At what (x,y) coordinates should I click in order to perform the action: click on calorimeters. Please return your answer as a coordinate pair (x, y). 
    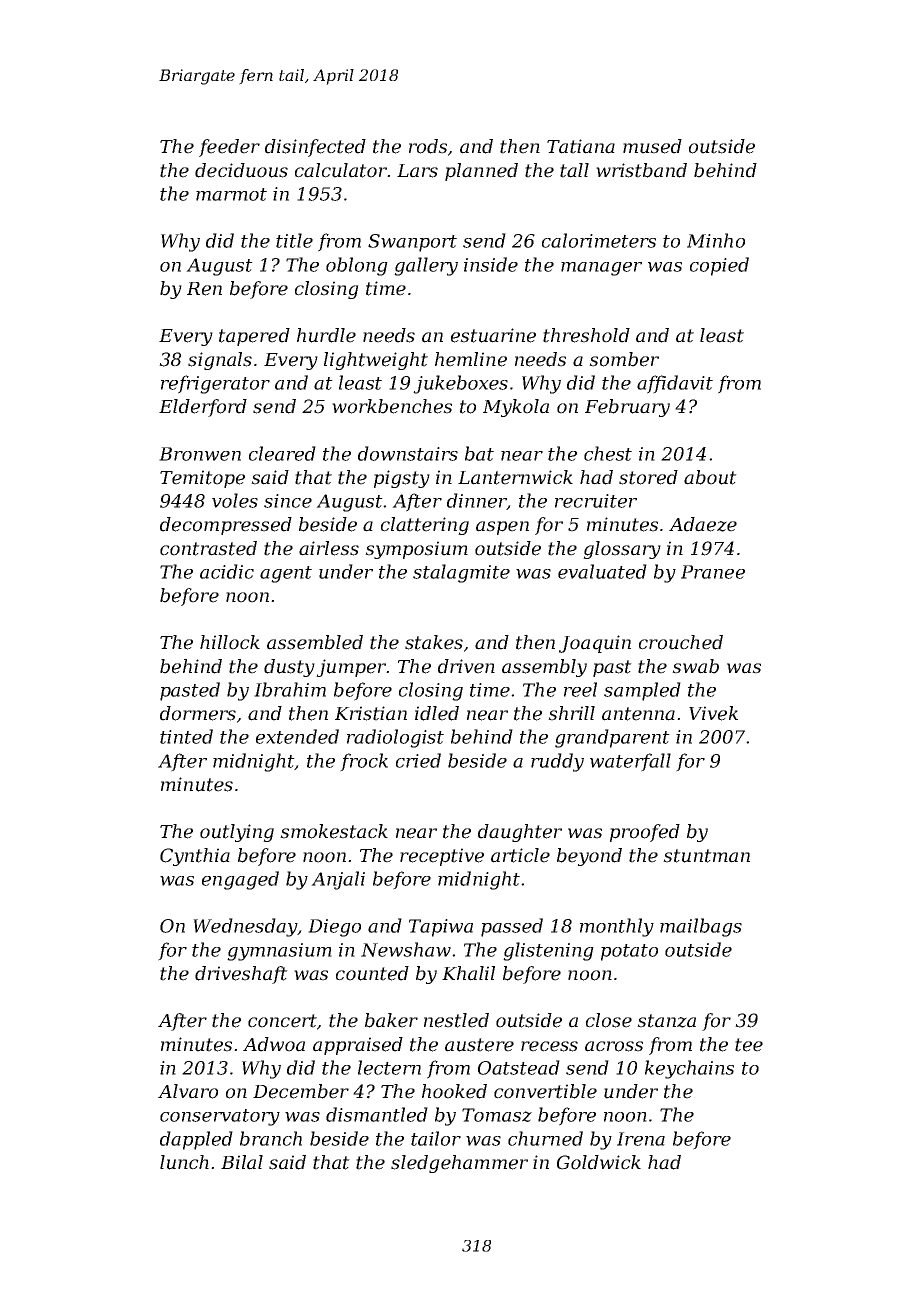
    Looking at the image, I should click on (599, 240).
